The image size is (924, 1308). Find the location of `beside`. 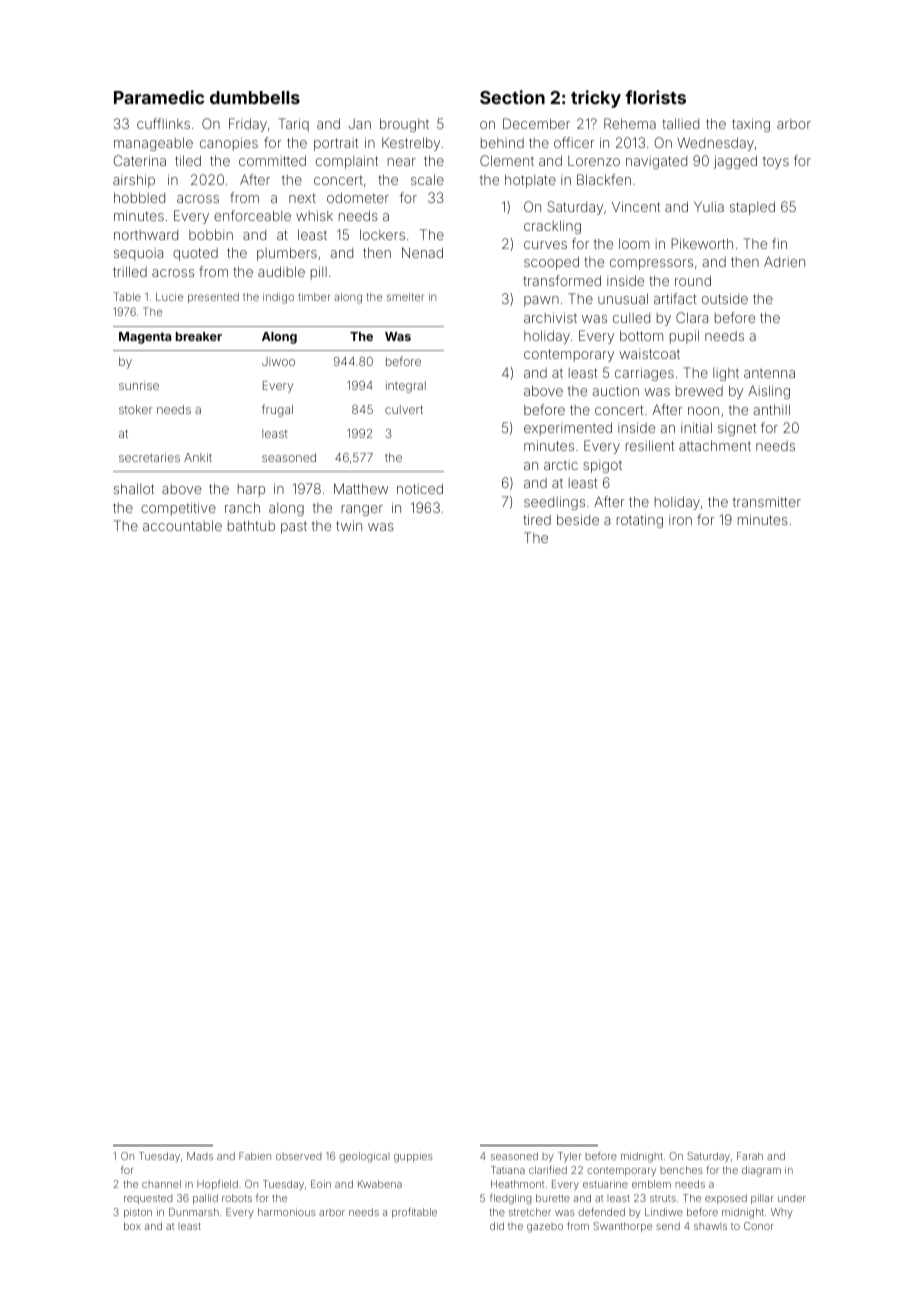

beside is located at coordinates (578, 519).
